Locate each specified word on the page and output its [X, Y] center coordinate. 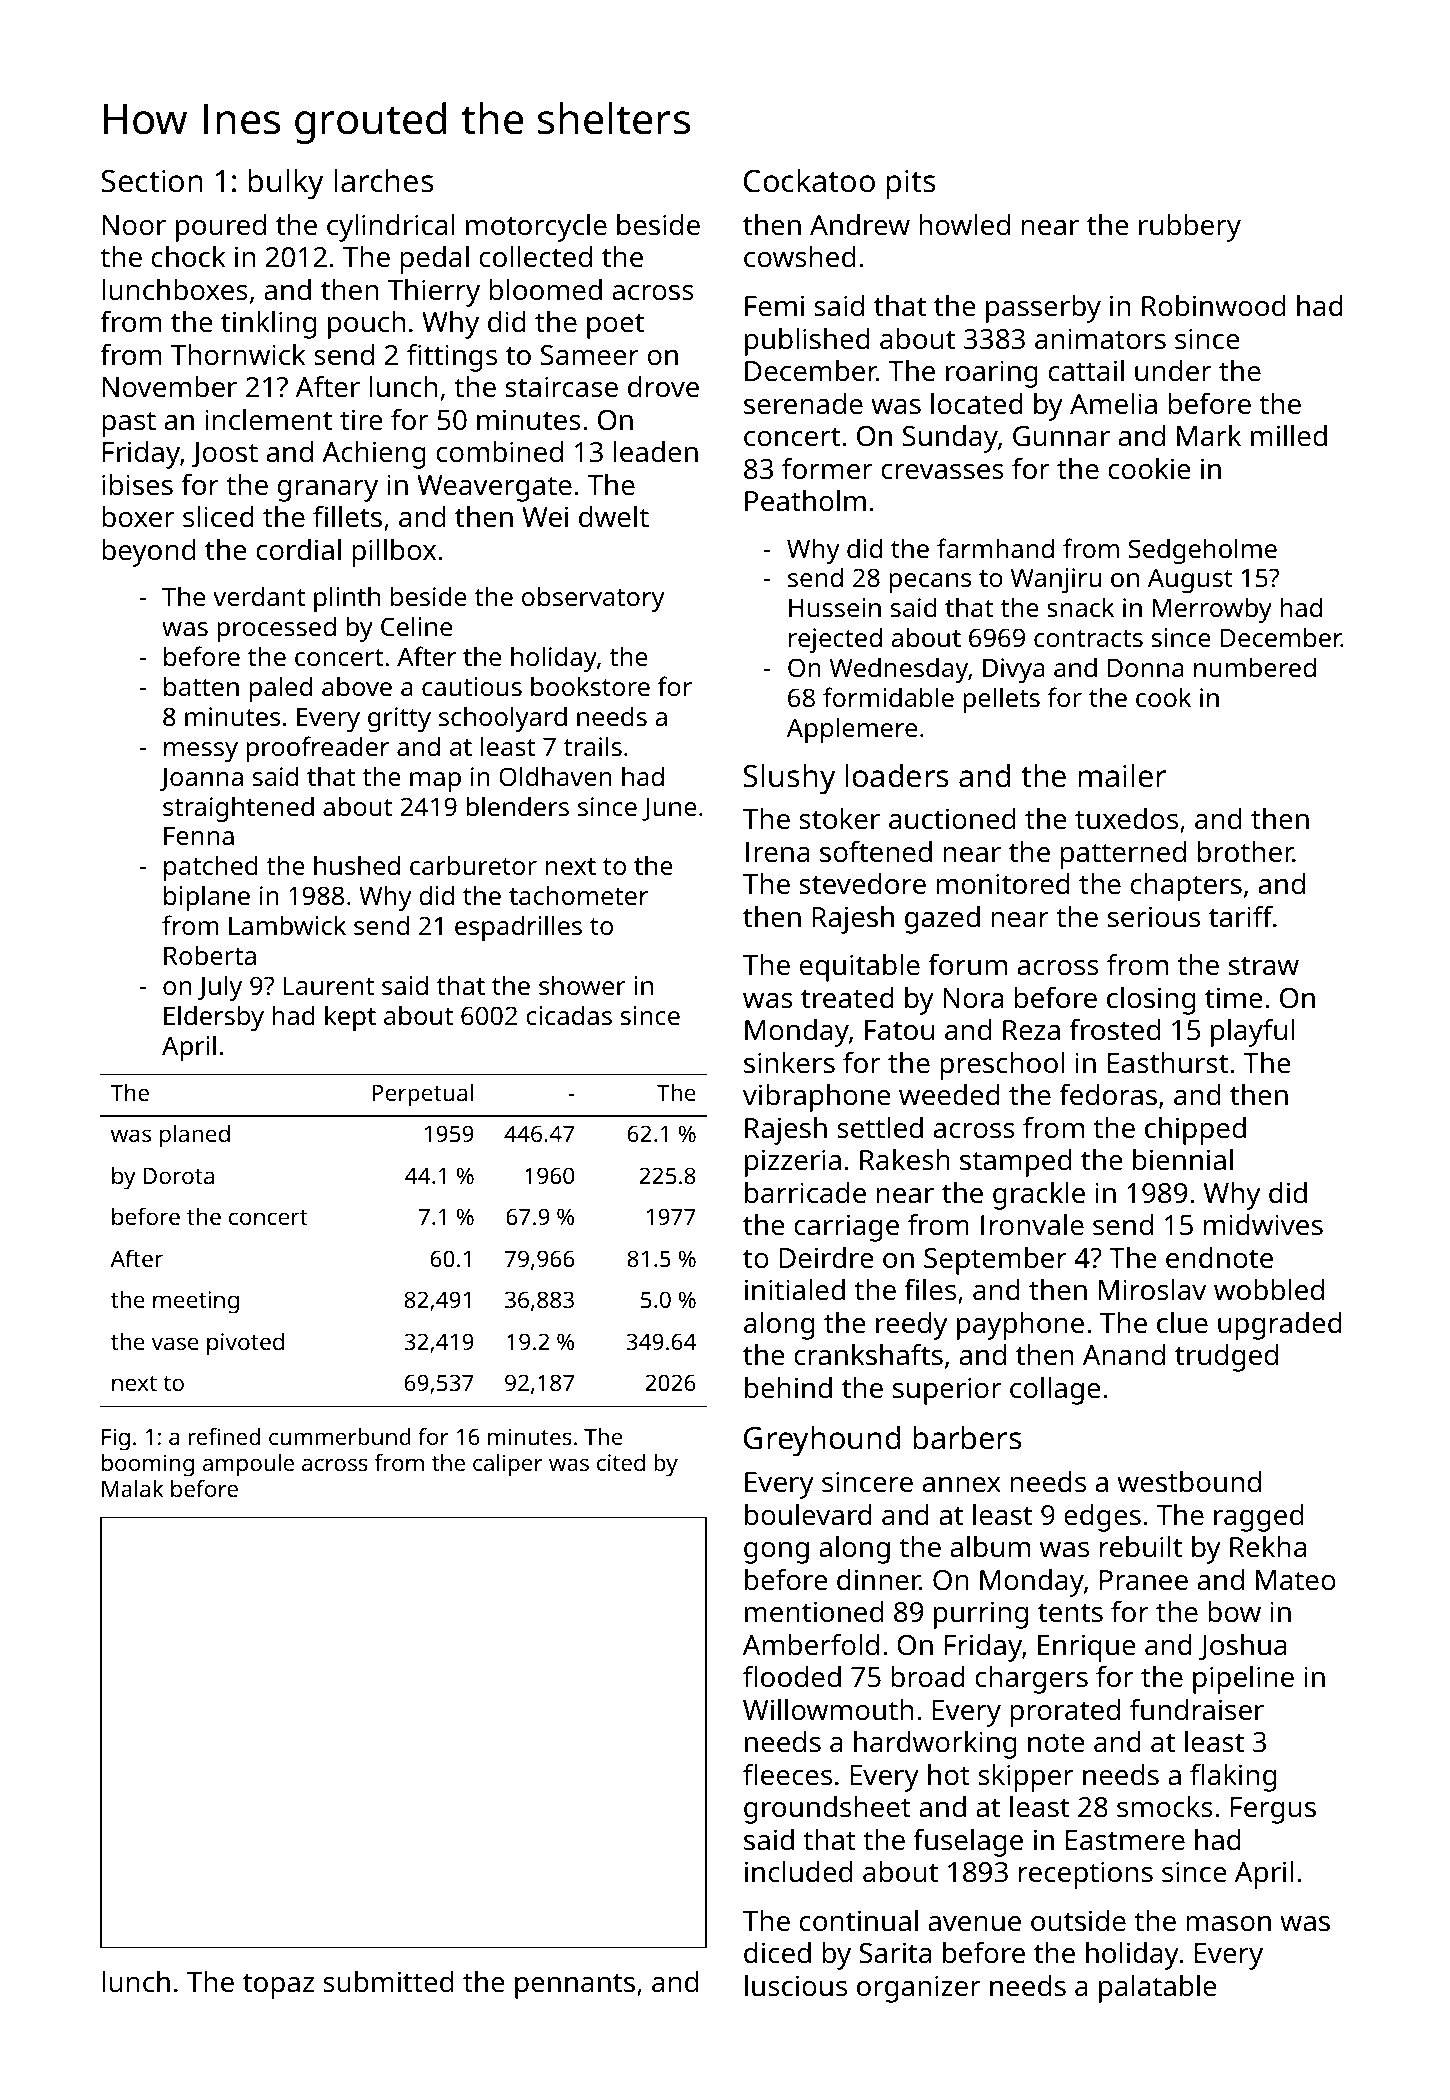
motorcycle [536, 228]
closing [1151, 1001]
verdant [259, 596]
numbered [1255, 667]
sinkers [789, 1063]
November [170, 387]
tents [1070, 1613]
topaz [278, 1986]
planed [195, 1136]
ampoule [248, 1465]
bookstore [590, 686]
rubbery [1190, 228]
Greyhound [822, 1441]
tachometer [578, 895]
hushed [357, 865]
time [1234, 998]
